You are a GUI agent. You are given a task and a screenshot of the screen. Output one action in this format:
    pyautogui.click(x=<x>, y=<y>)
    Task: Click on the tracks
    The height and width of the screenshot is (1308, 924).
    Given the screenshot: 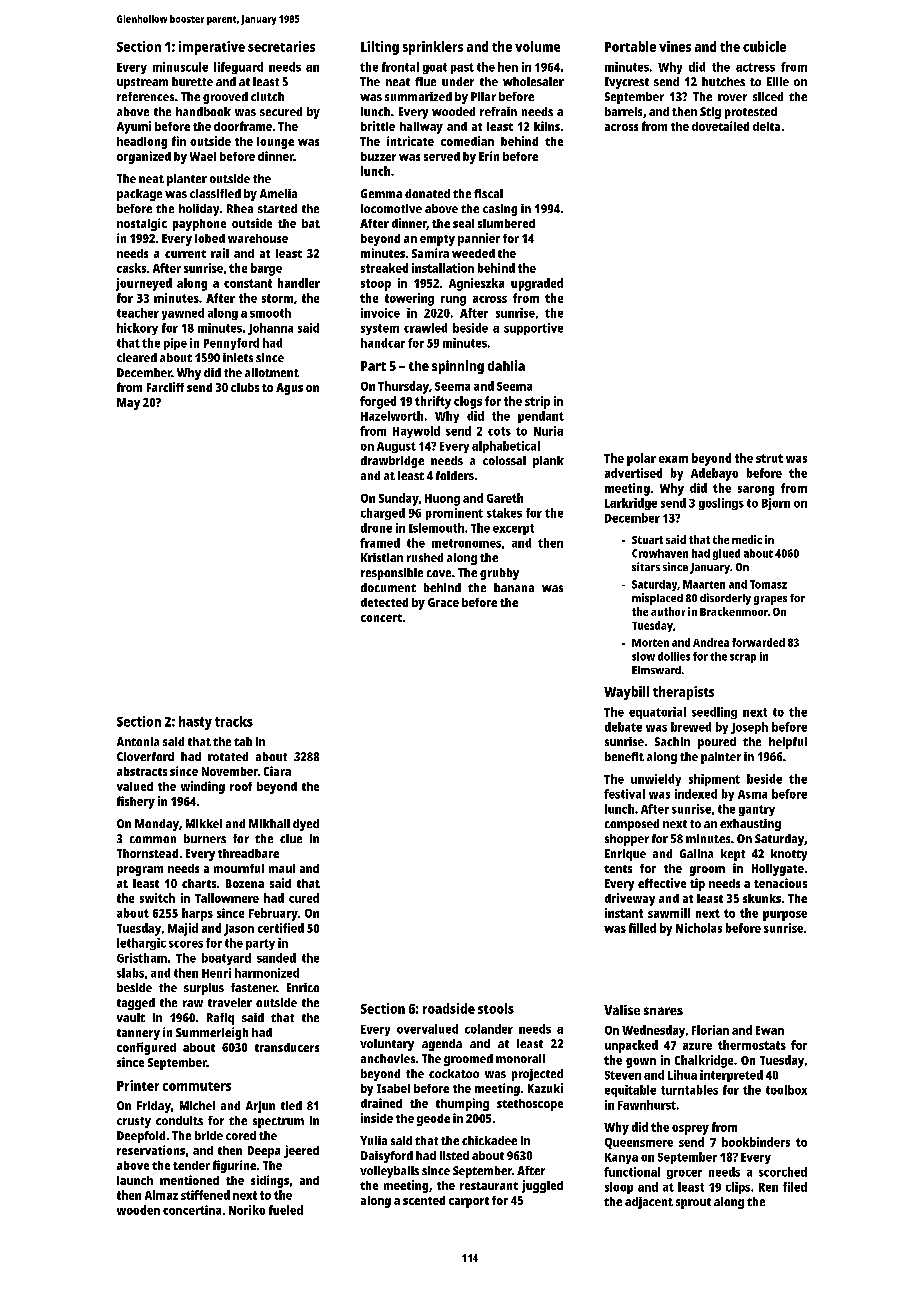 What is the action you would take?
    pyautogui.click(x=234, y=721)
